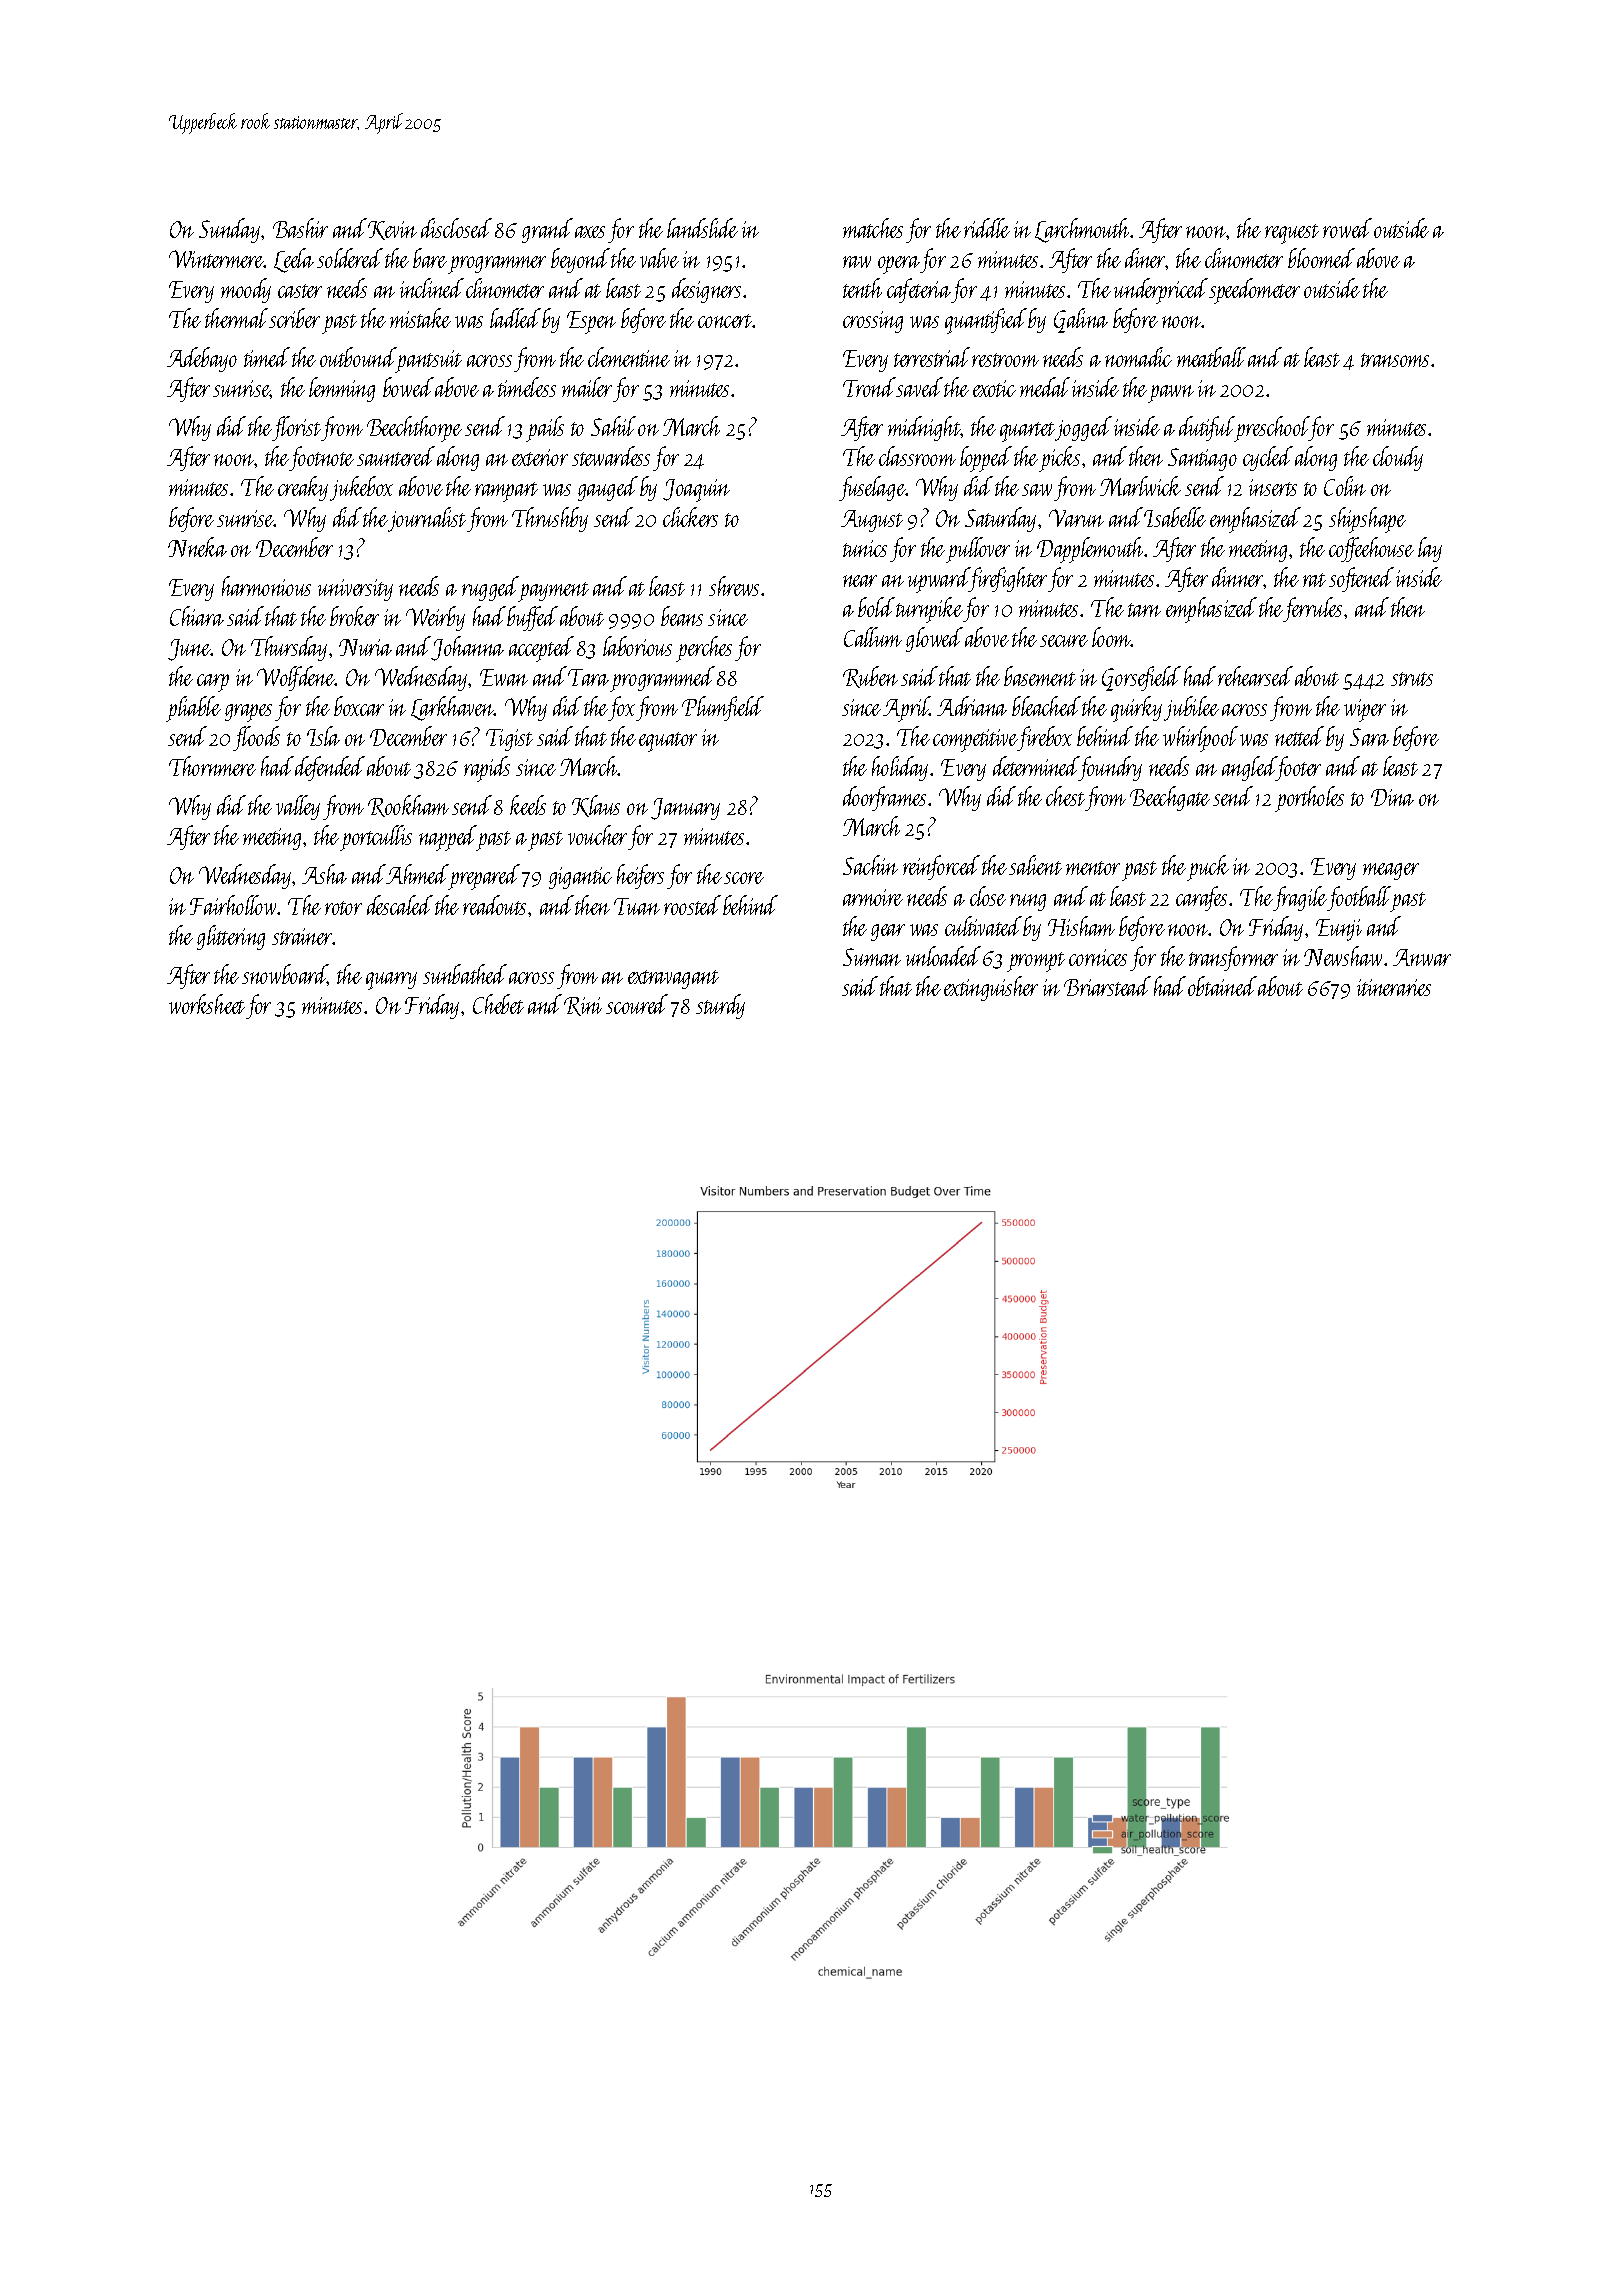 The height and width of the page is (2292, 1620). What do you see at coordinates (506, 492) in the page?
I see `rampart` at bounding box center [506, 492].
